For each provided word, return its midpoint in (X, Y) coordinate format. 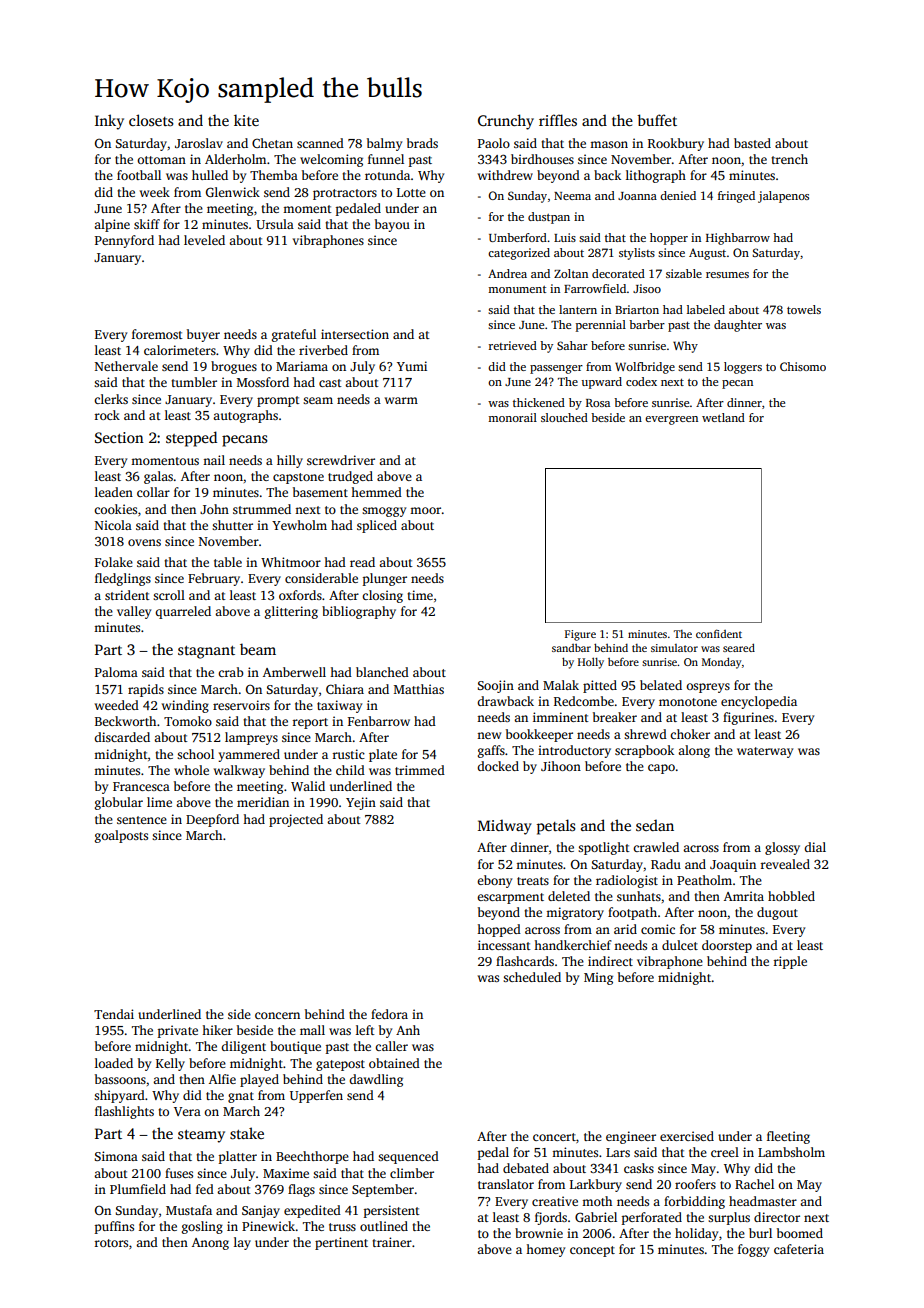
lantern (578, 309)
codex (641, 381)
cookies (115, 509)
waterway (765, 752)
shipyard (119, 1096)
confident (719, 633)
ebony (494, 881)
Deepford (212, 820)
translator (506, 1184)
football (139, 175)
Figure (580, 635)
